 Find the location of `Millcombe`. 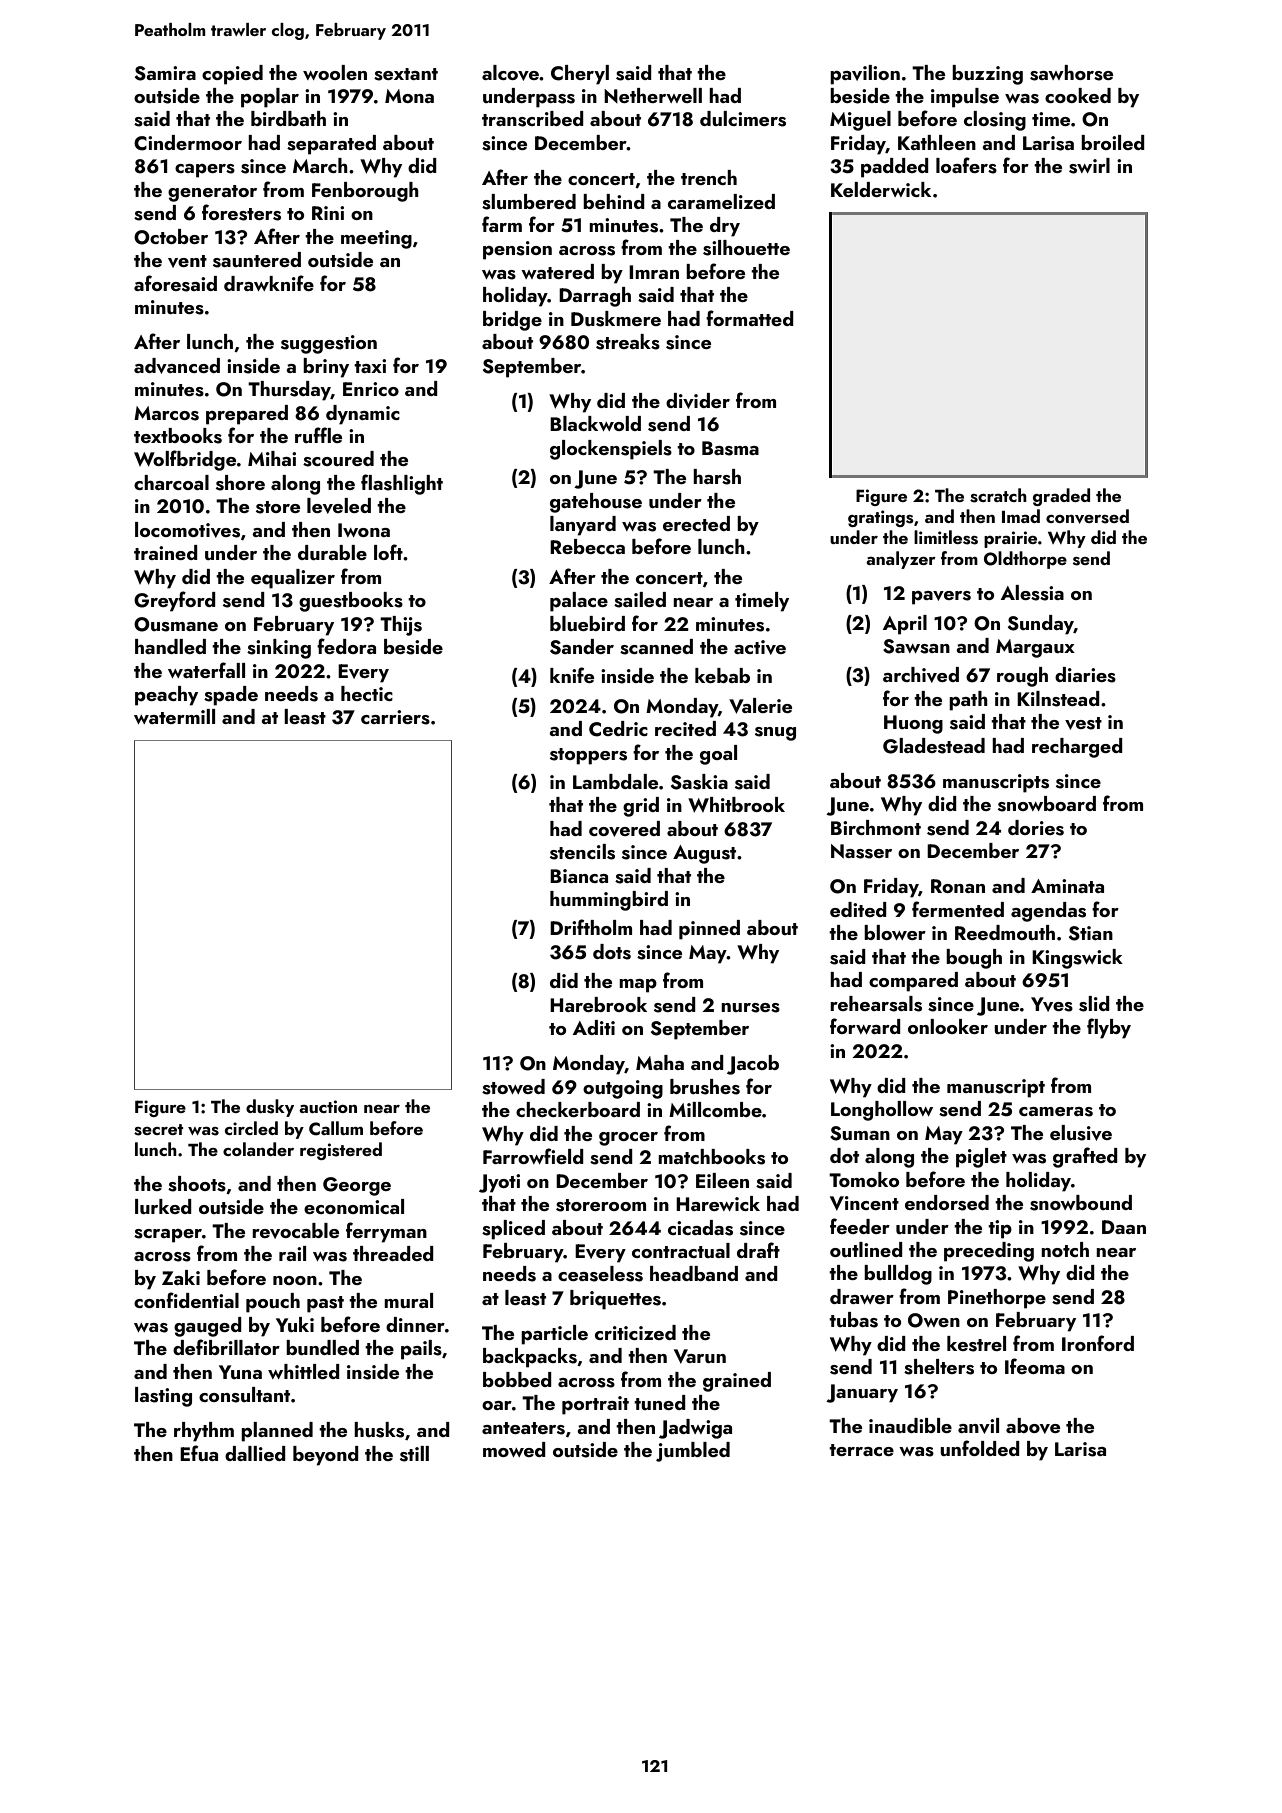

Millcombe is located at coordinates (715, 1109).
